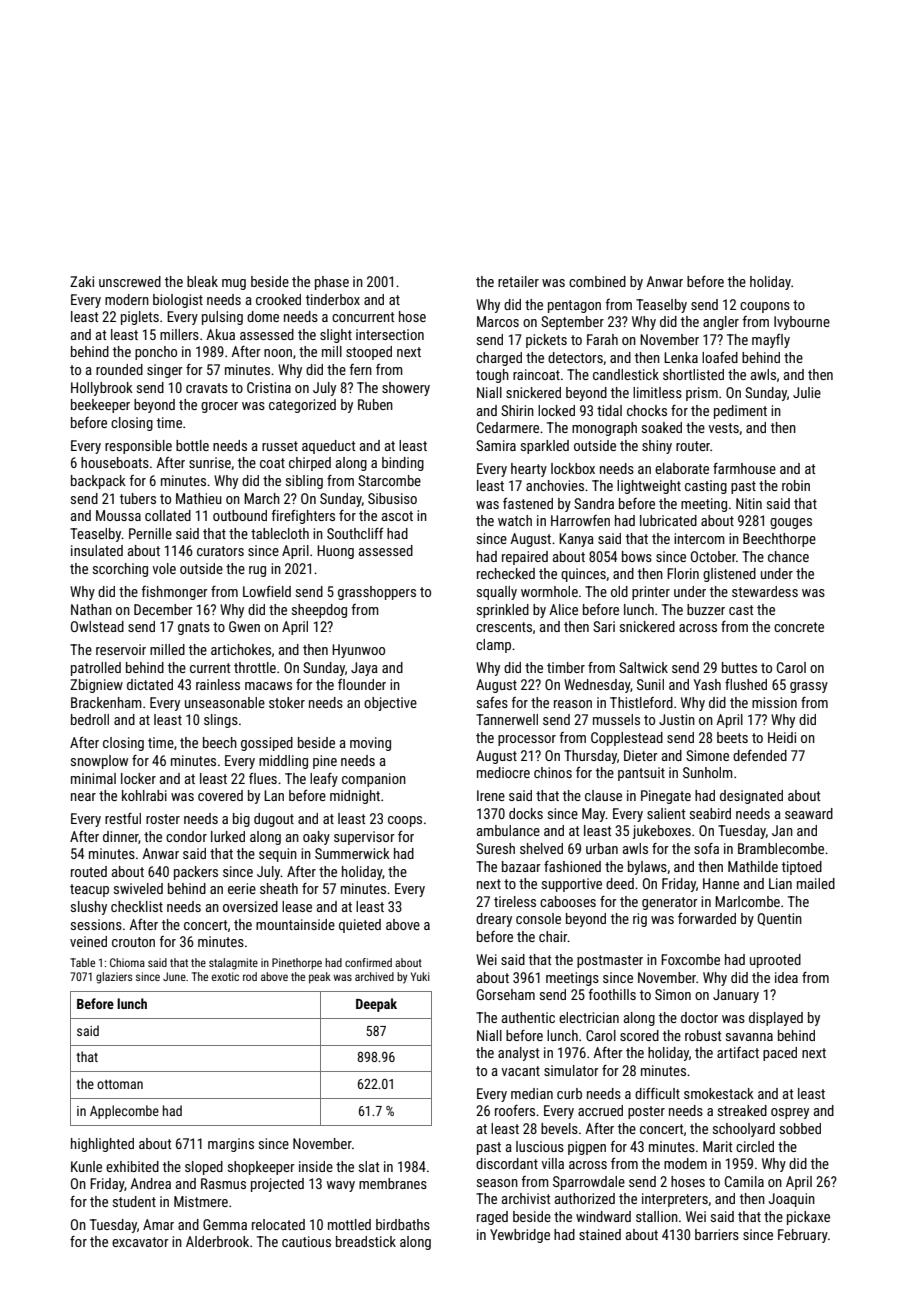 Image resolution: width=908 pixels, height=1316 pixels. Describe the element at coordinates (492, 702) in the screenshot. I see `safes` at that location.
